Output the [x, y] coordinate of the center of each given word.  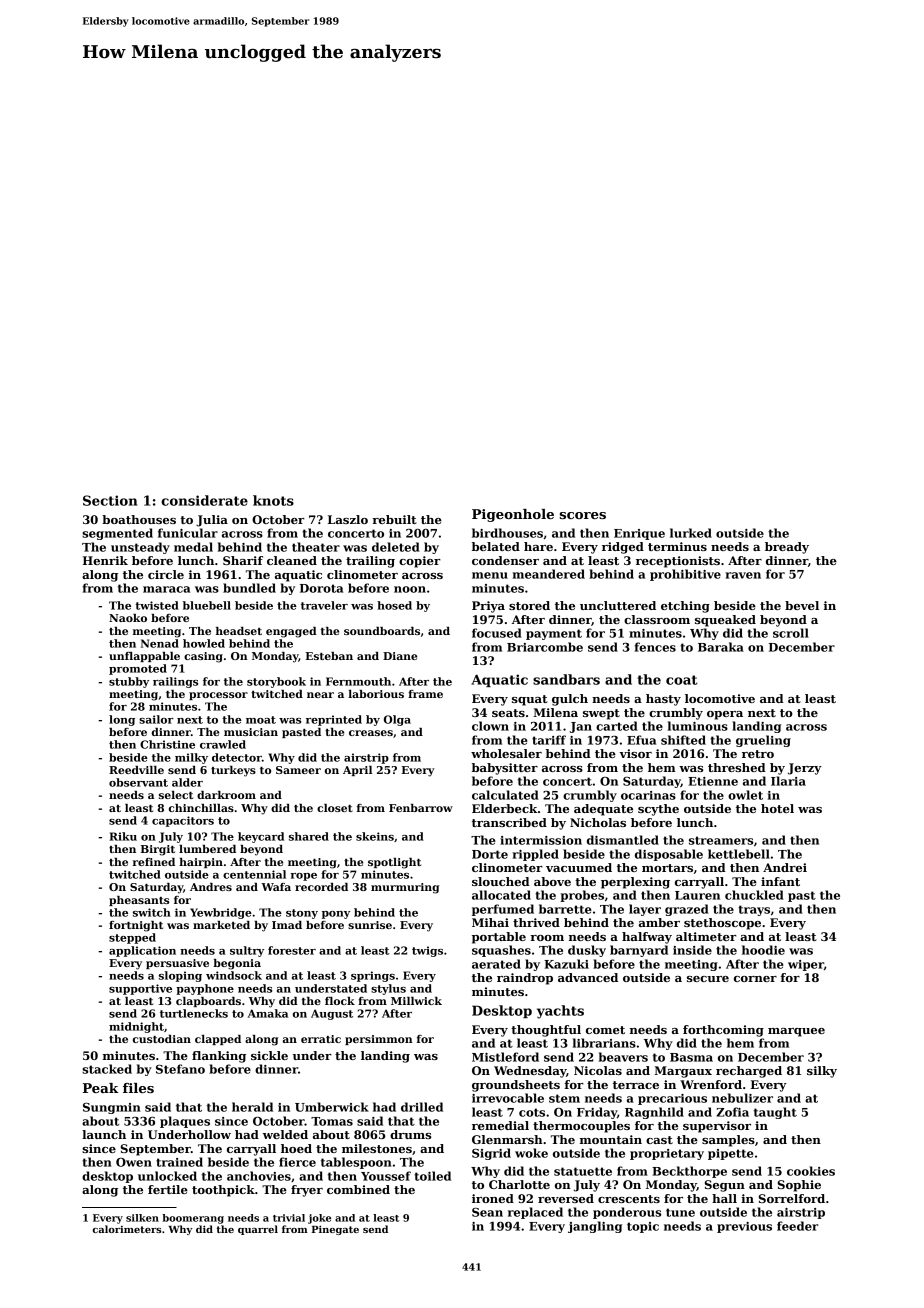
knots [273, 500]
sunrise [370, 925]
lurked [691, 533]
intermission [541, 840]
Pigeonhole [513, 515]
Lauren [697, 895]
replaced [535, 1213]
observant [138, 782]
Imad [287, 925]
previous [744, 1227]
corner [755, 979]
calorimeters [127, 1229]
